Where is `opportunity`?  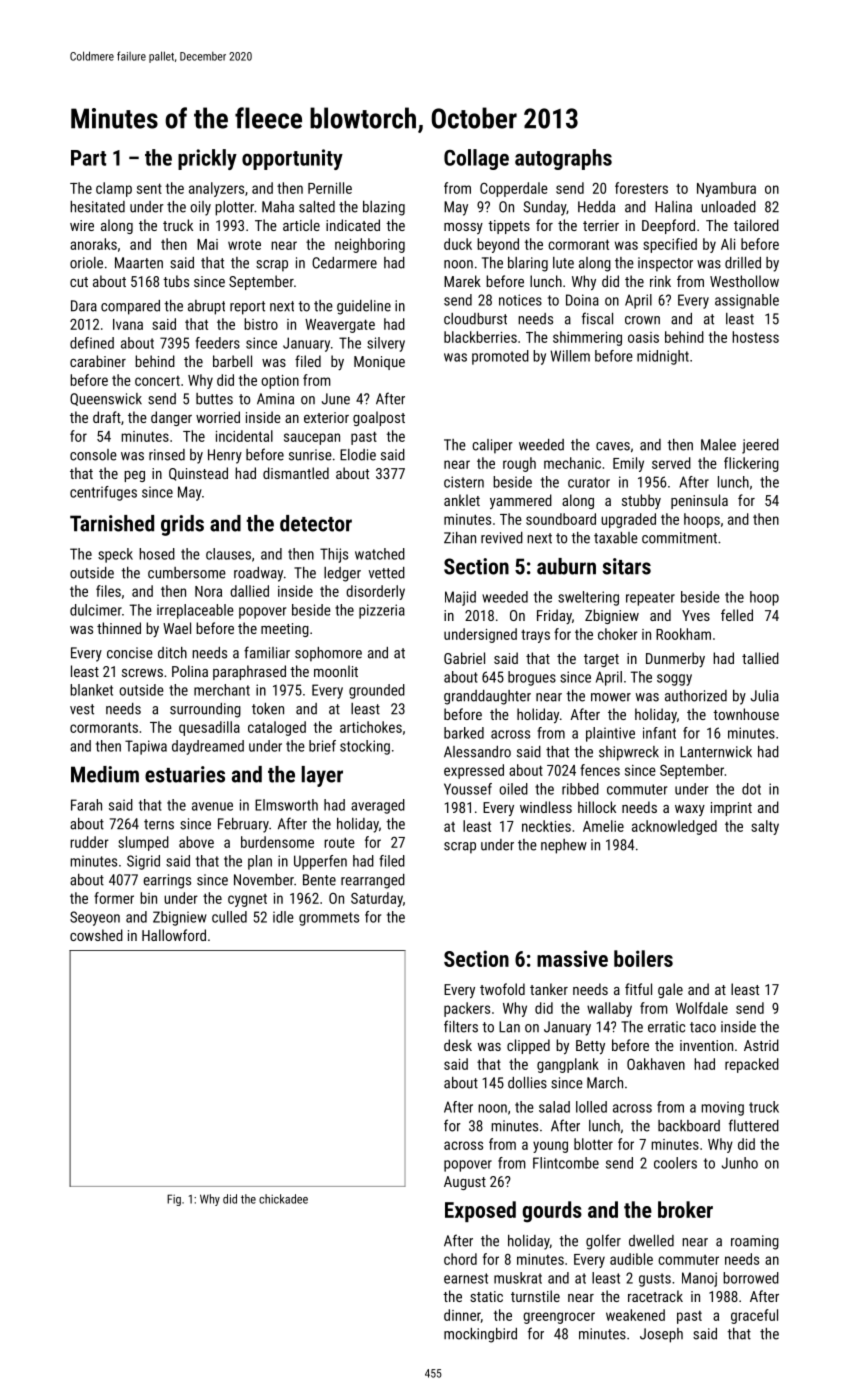 opportunity is located at coordinates (292, 159).
